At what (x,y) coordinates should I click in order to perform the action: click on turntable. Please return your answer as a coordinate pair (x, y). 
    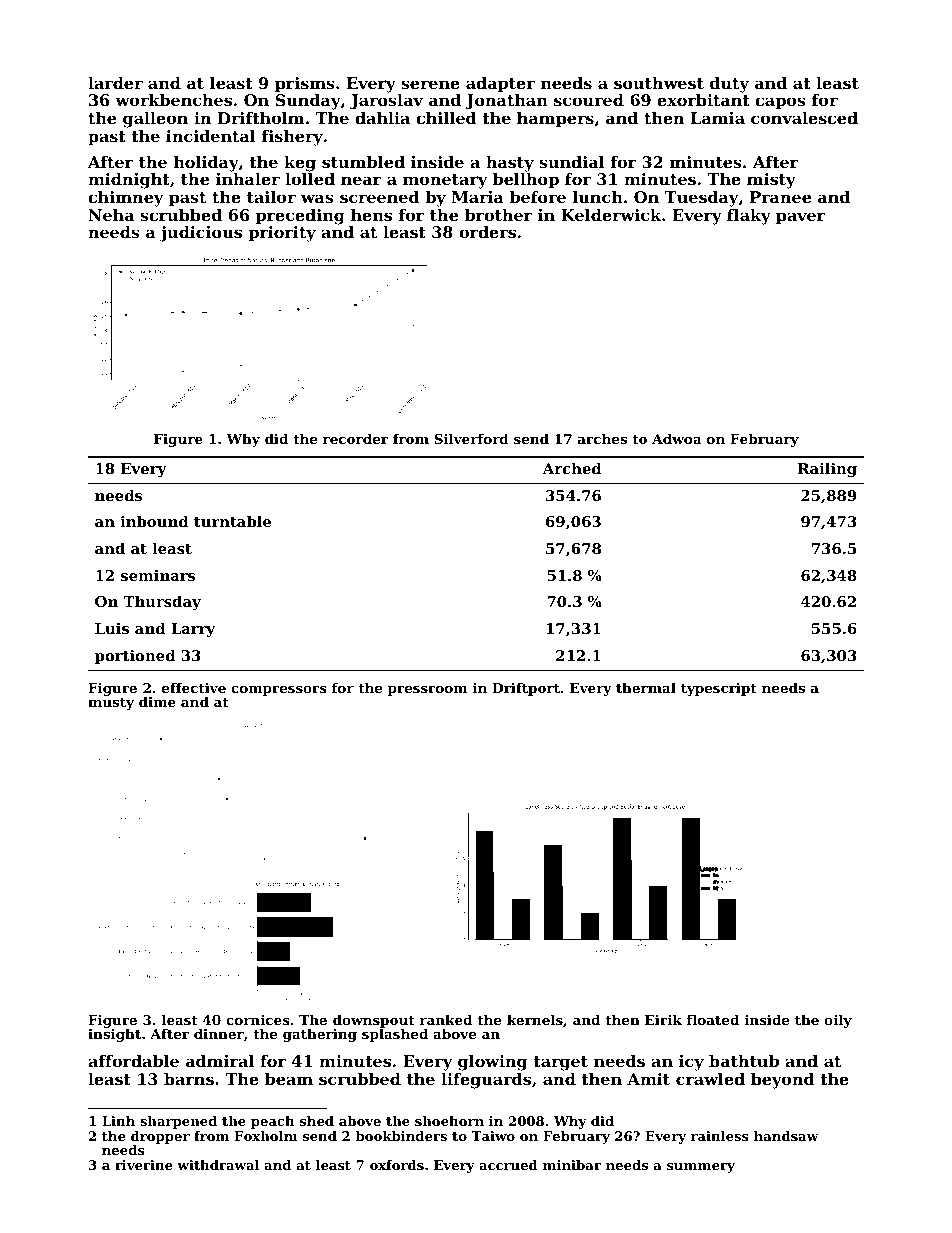
    Looking at the image, I should click on (232, 521).
